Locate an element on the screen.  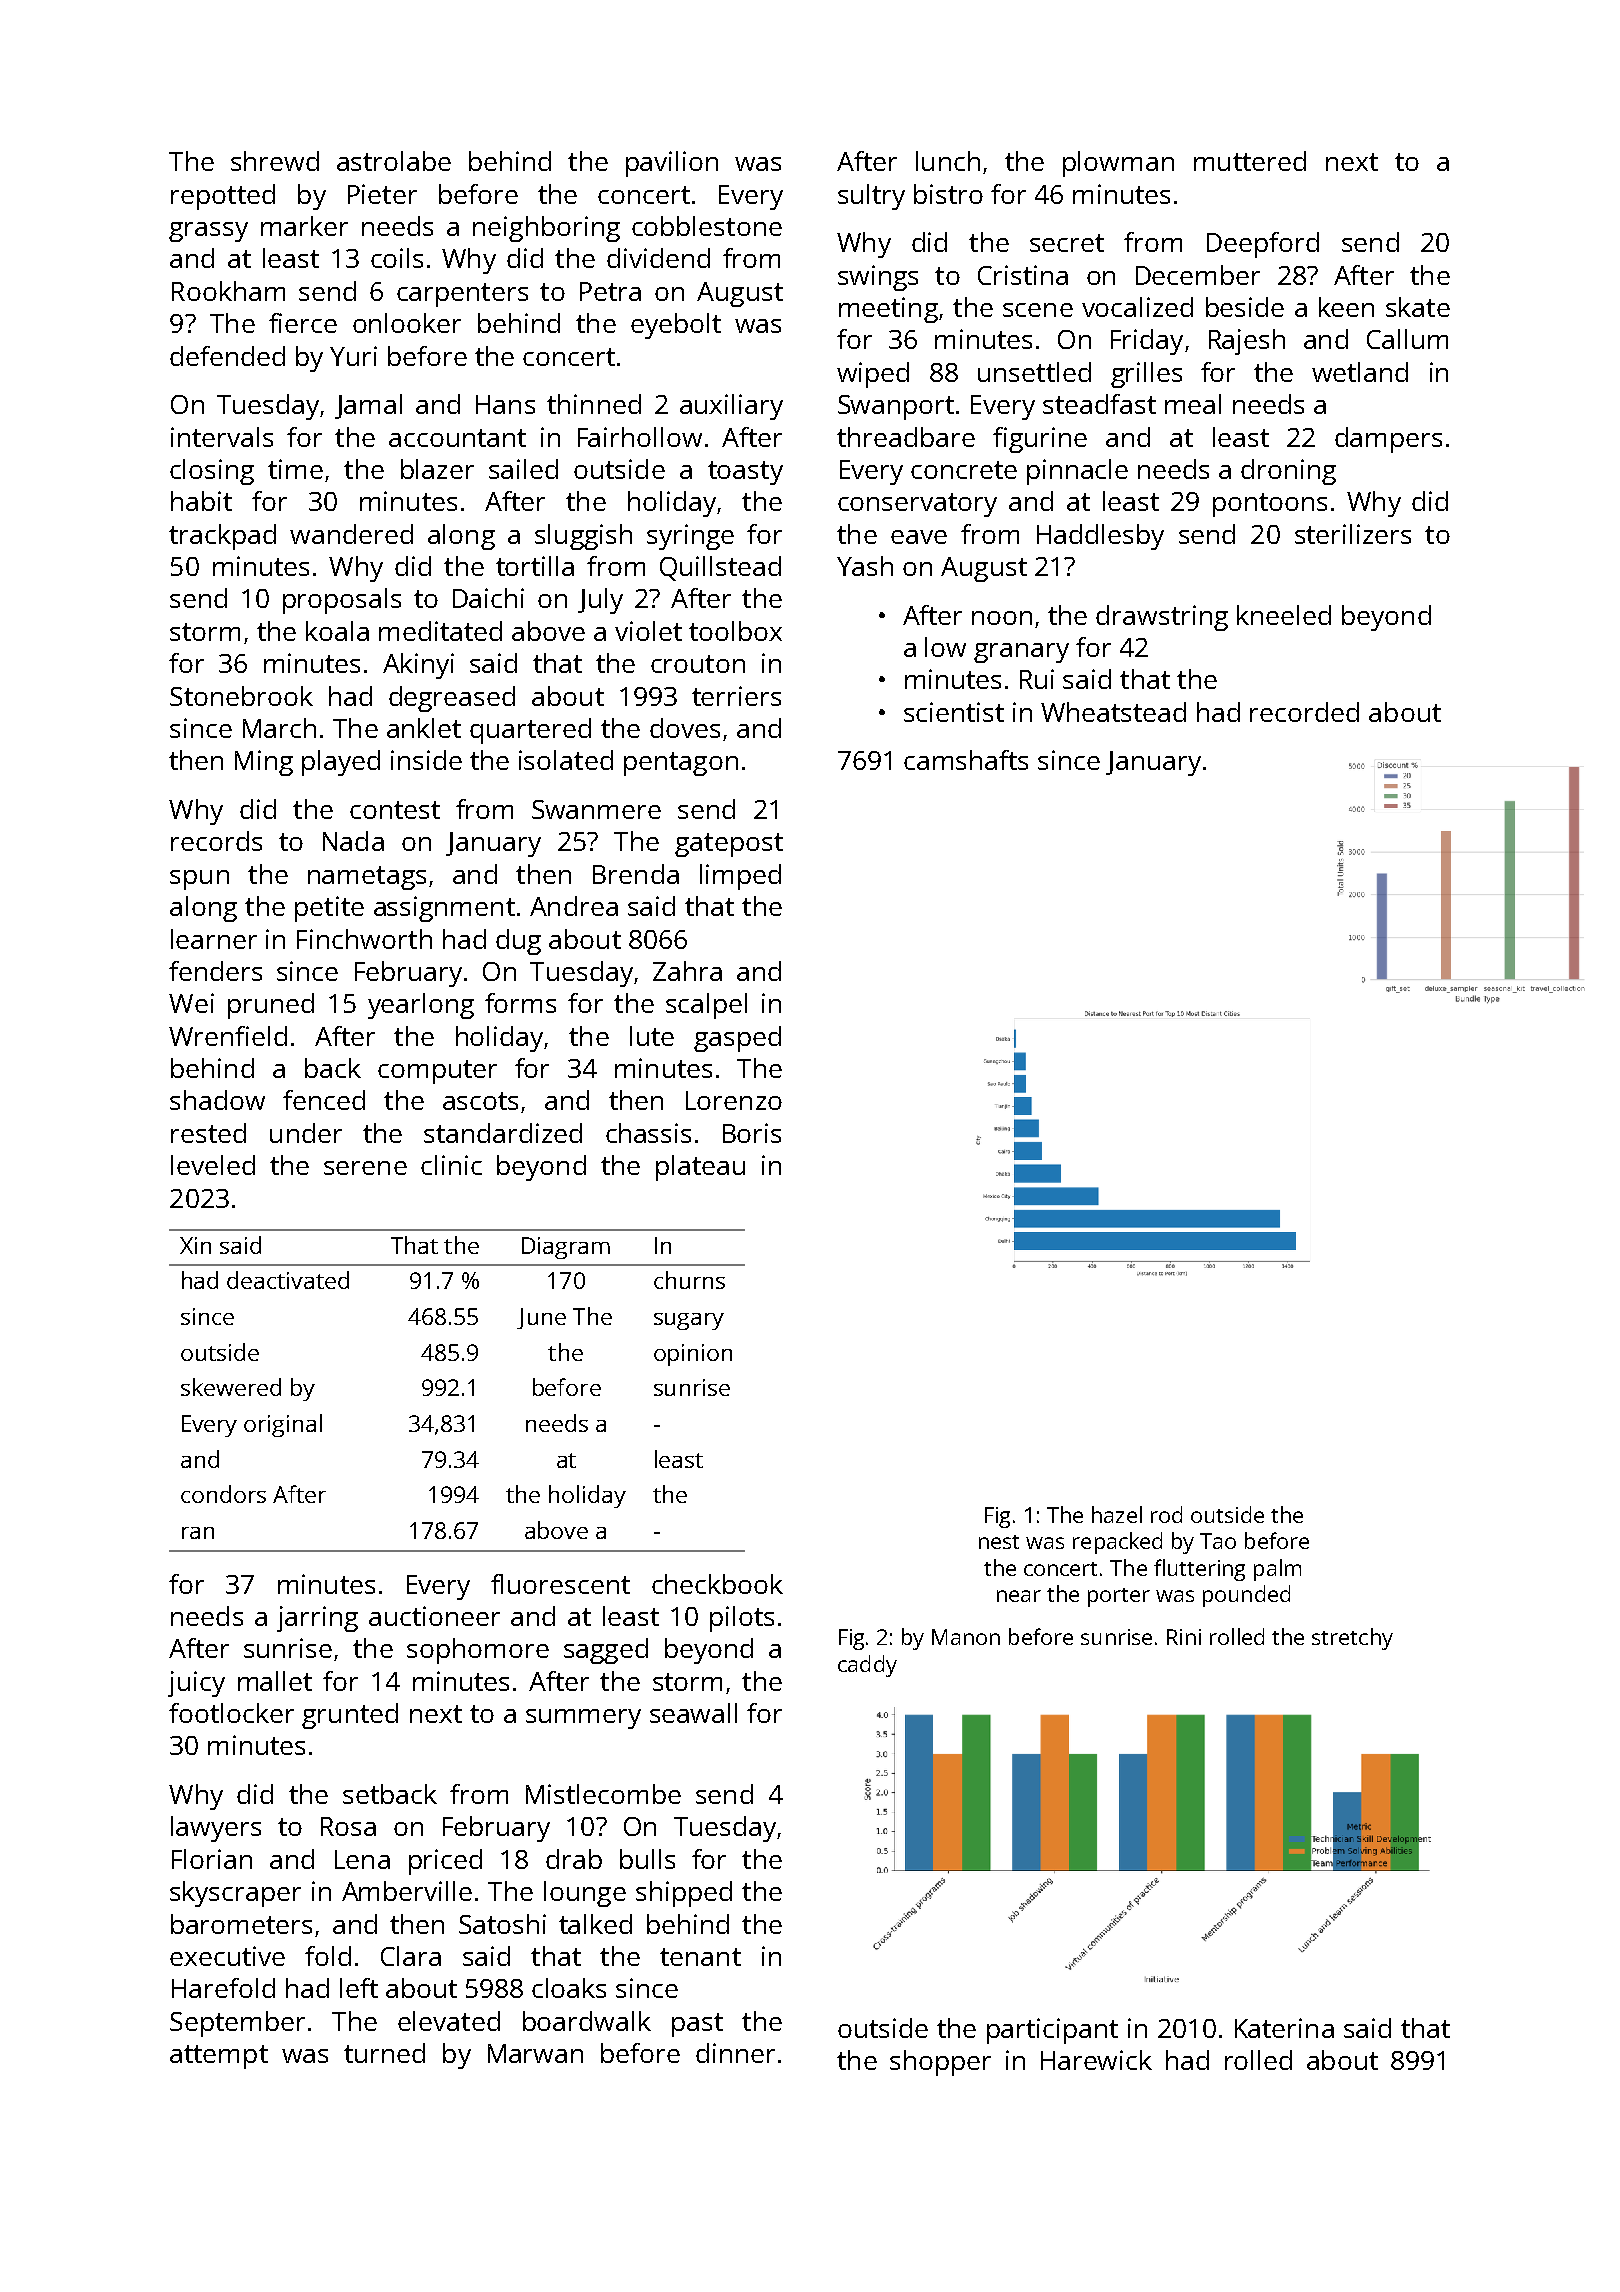
muttered is located at coordinates (1250, 161).
